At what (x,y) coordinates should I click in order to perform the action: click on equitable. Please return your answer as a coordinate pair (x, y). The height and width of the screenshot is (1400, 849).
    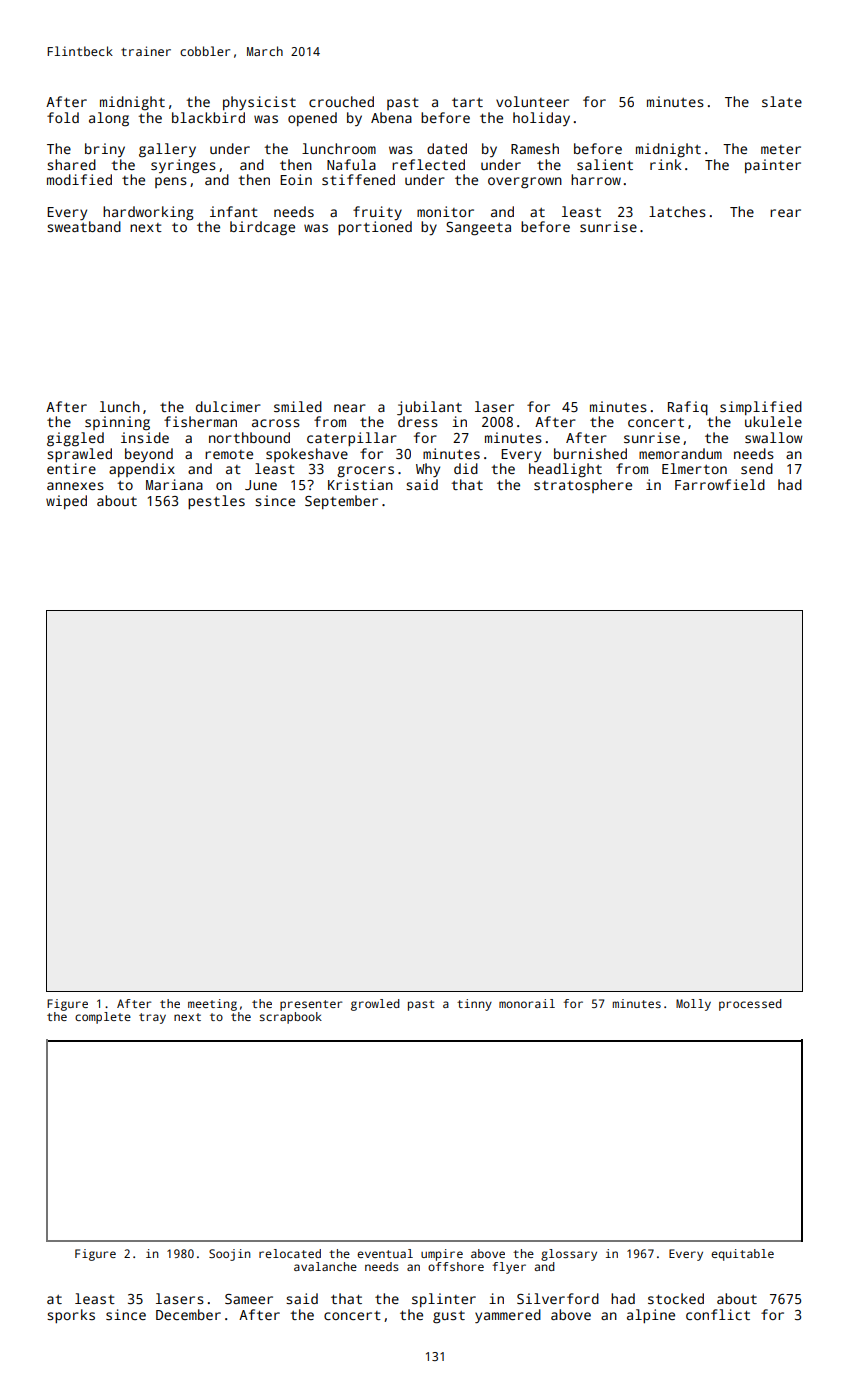
    Looking at the image, I should click on (742, 1255).
